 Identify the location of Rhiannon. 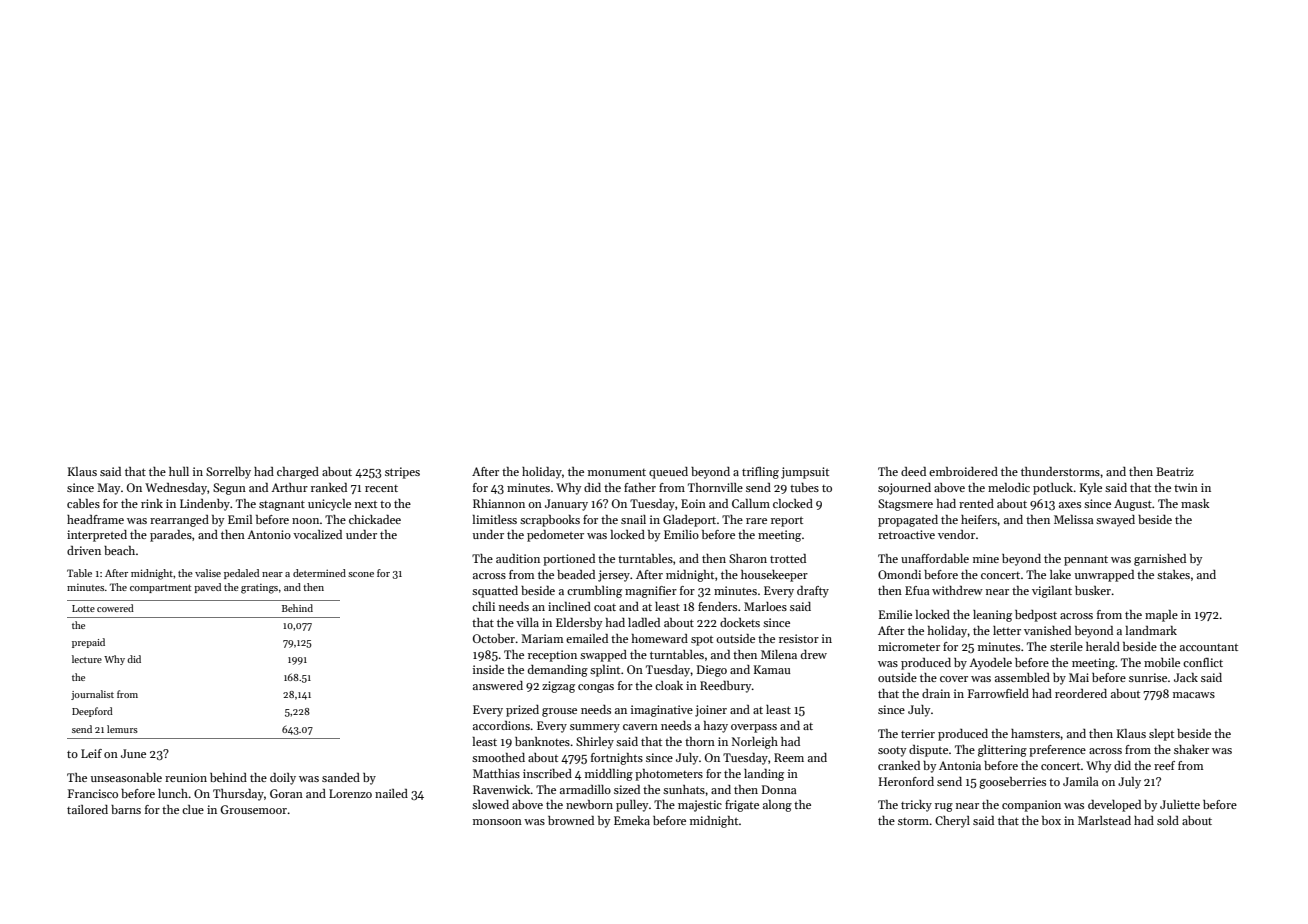
(499, 503).
